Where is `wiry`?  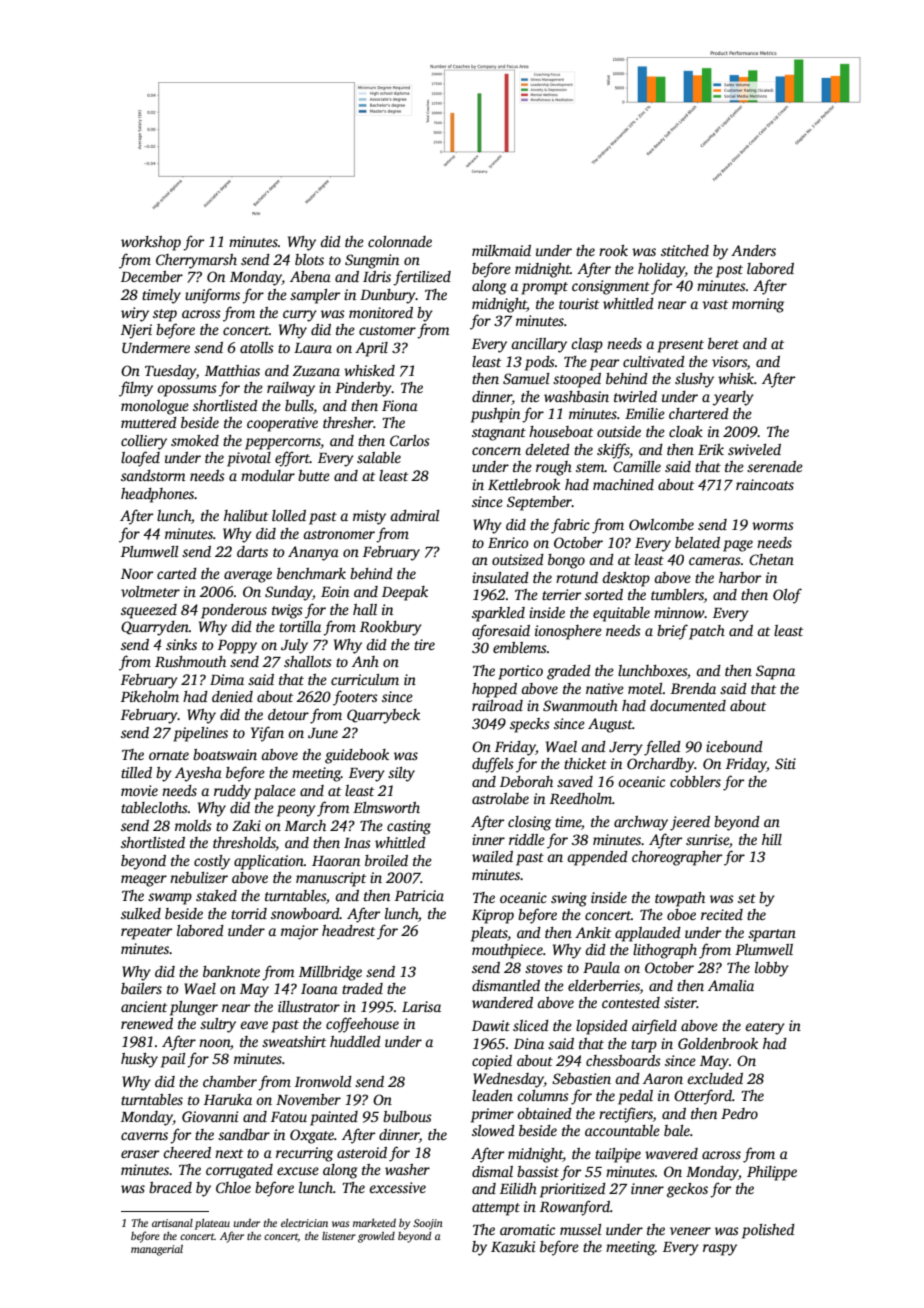
wiry is located at coordinates (135, 314).
